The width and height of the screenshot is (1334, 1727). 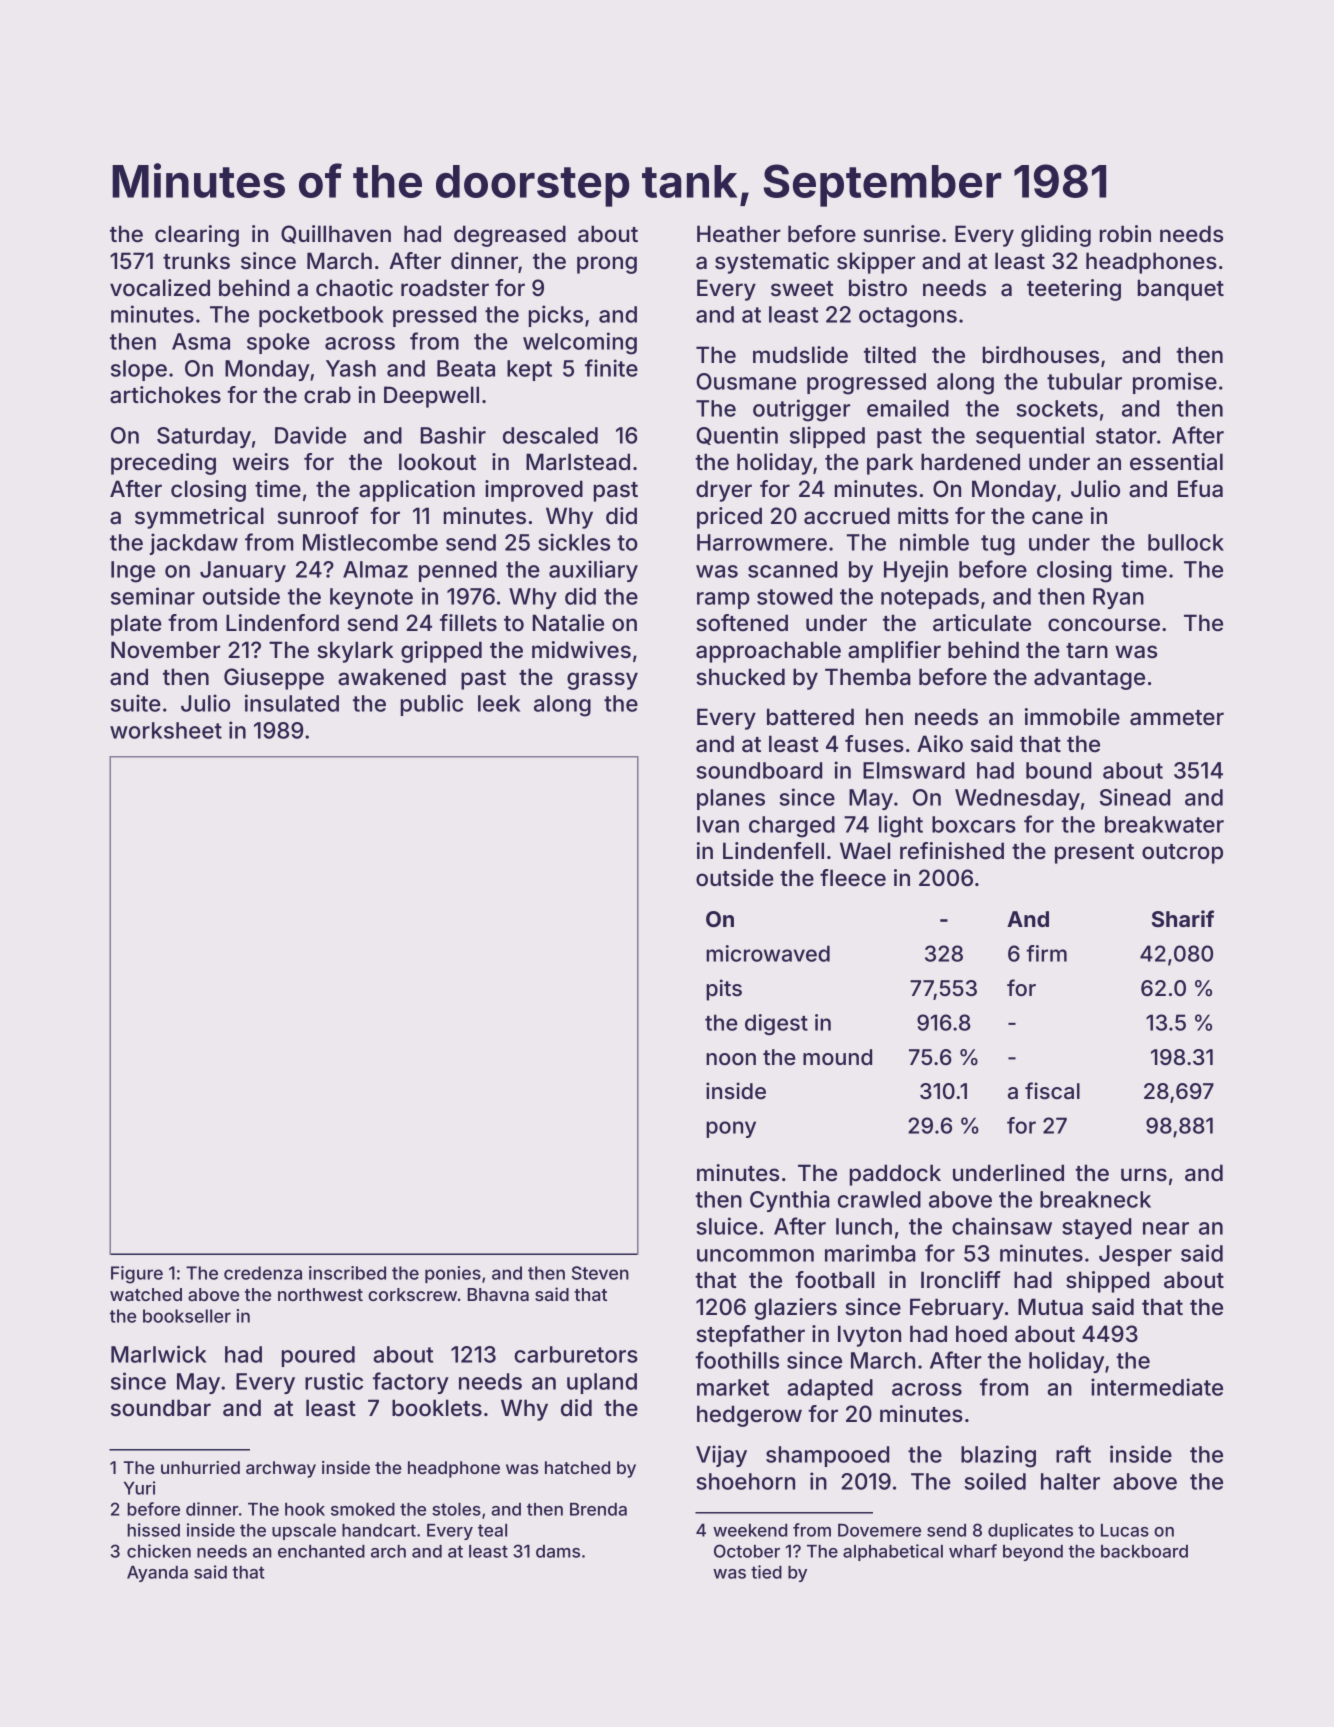 What do you see at coordinates (739, 234) in the screenshot?
I see `Heather` at bounding box center [739, 234].
